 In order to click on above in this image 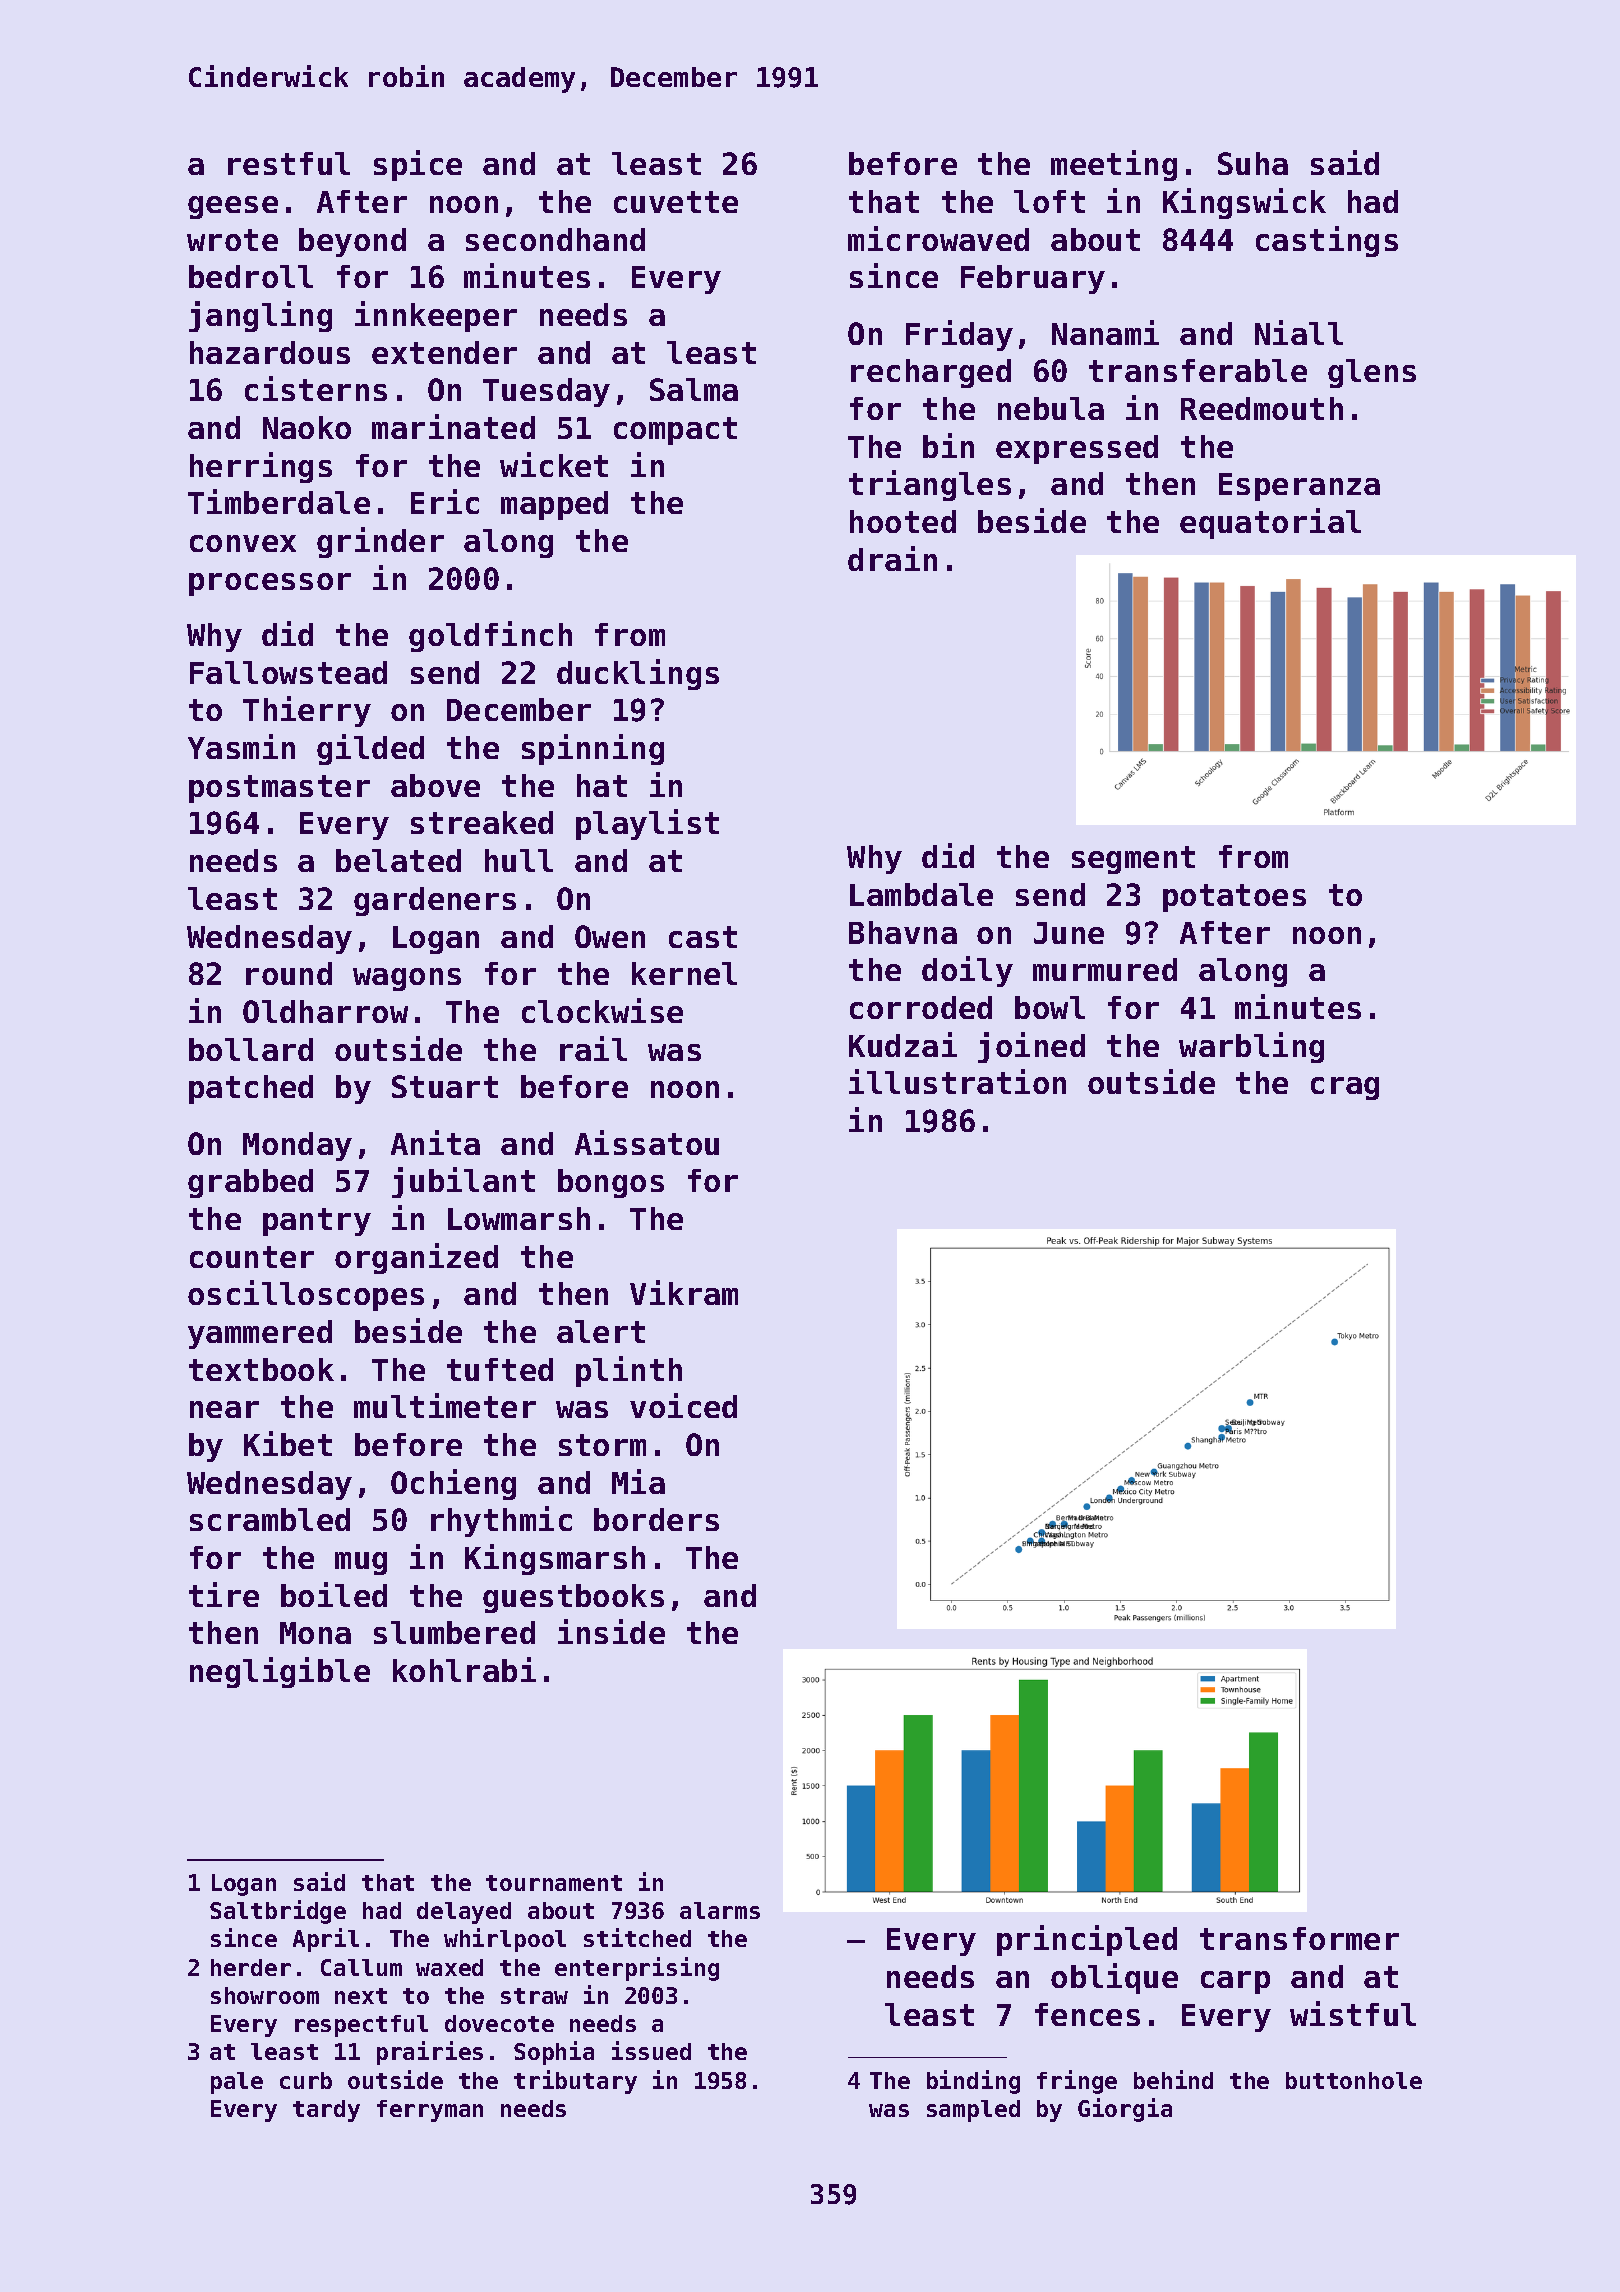, I will do `click(435, 785)`.
